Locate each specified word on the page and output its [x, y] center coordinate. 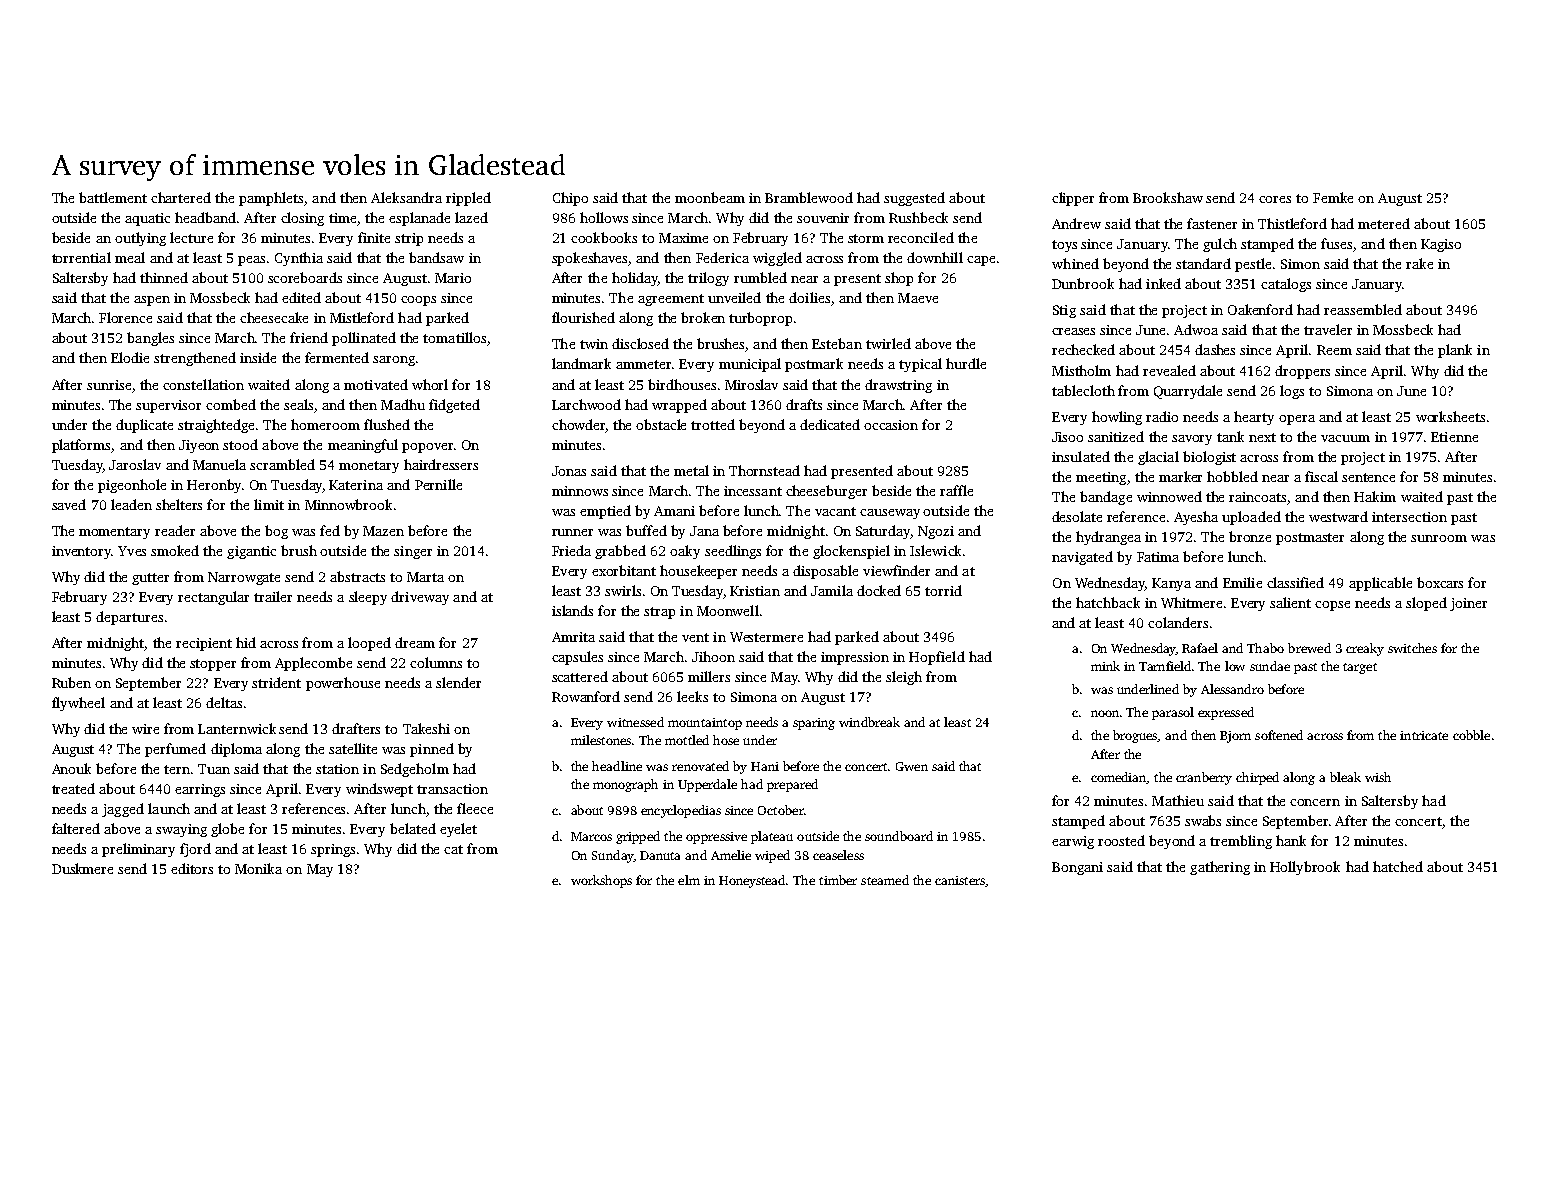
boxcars [1440, 582]
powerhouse [343, 684]
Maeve [918, 298]
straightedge [216, 426]
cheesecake [274, 317]
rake [1419, 263]
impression [855, 658]
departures [129, 618]
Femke [1333, 197]
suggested [914, 199]
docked [879, 590]
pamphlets [271, 199]
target [1360, 668]
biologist [1209, 458]
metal [691, 470]
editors [192, 868]
